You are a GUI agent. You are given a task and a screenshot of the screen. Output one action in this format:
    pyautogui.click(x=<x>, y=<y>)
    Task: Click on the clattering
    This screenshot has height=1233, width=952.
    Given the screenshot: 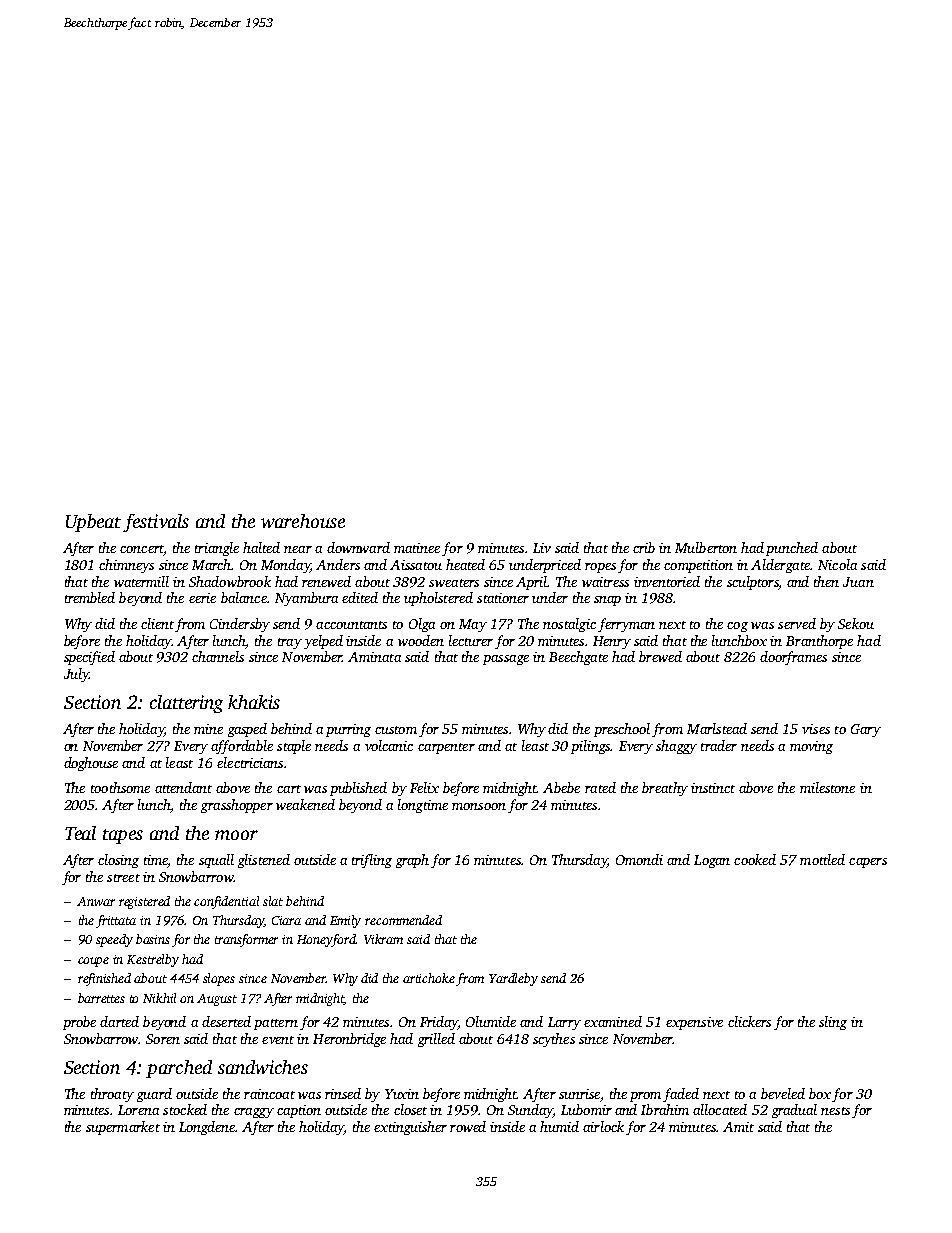 What is the action you would take?
    pyautogui.click(x=186, y=704)
